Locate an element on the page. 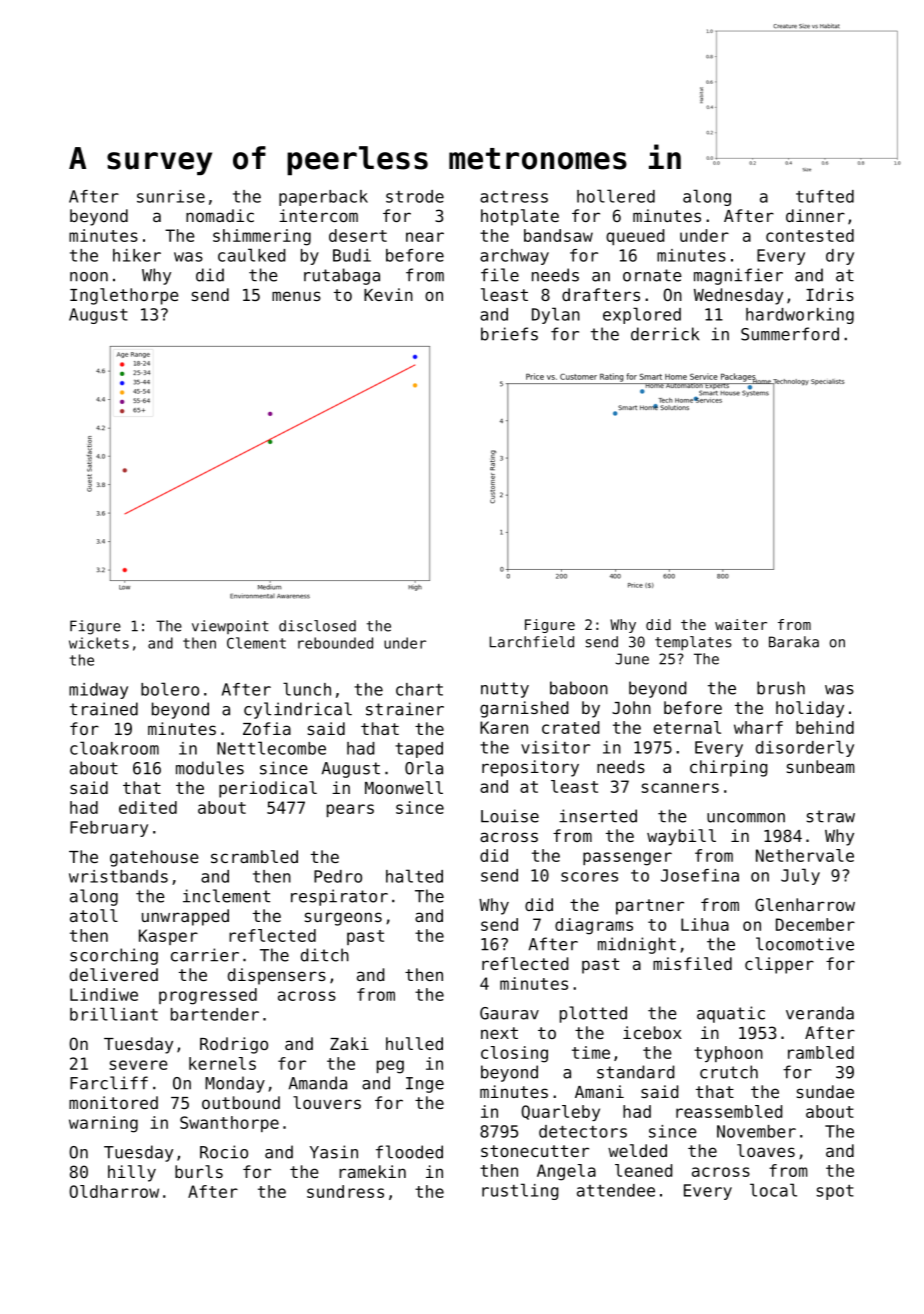 The width and height of the document is (924, 1314). bolero is located at coordinates (170, 689).
